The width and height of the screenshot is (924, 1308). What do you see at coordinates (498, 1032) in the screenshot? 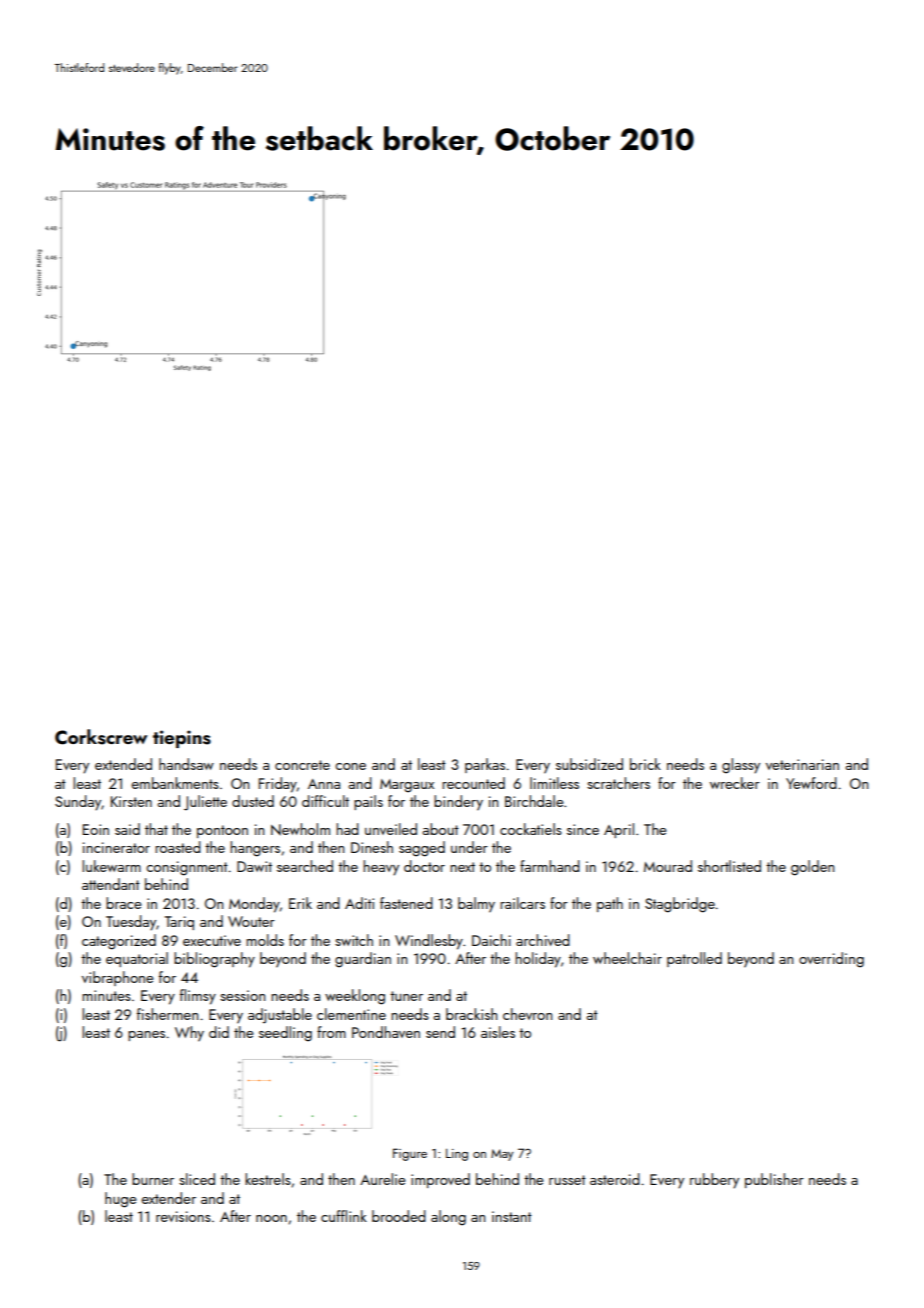
I see `aisles` at bounding box center [498, 1032].
